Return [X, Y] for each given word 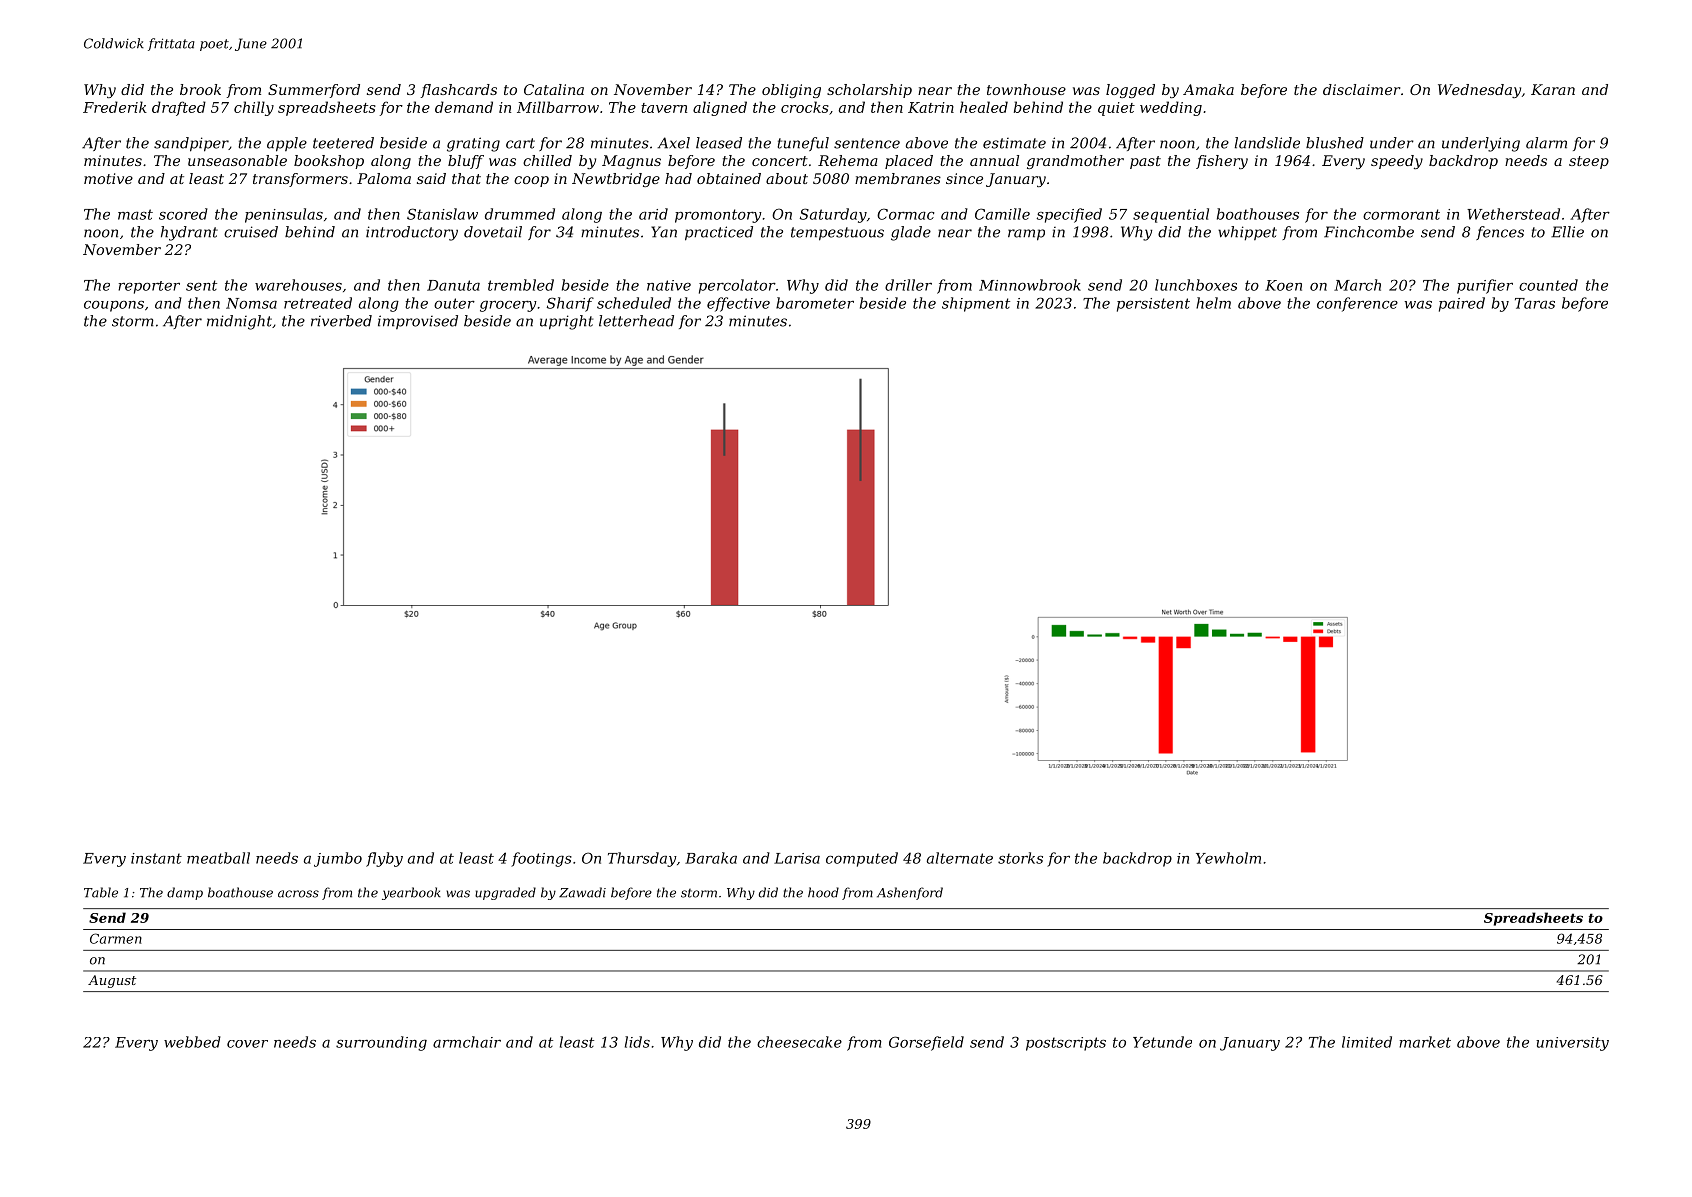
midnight [239, 322]
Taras [1535, 303]
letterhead [636, 321]
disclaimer [1361, 89]
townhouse [1026, 89]
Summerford [314, 91]
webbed [192, 1042]
